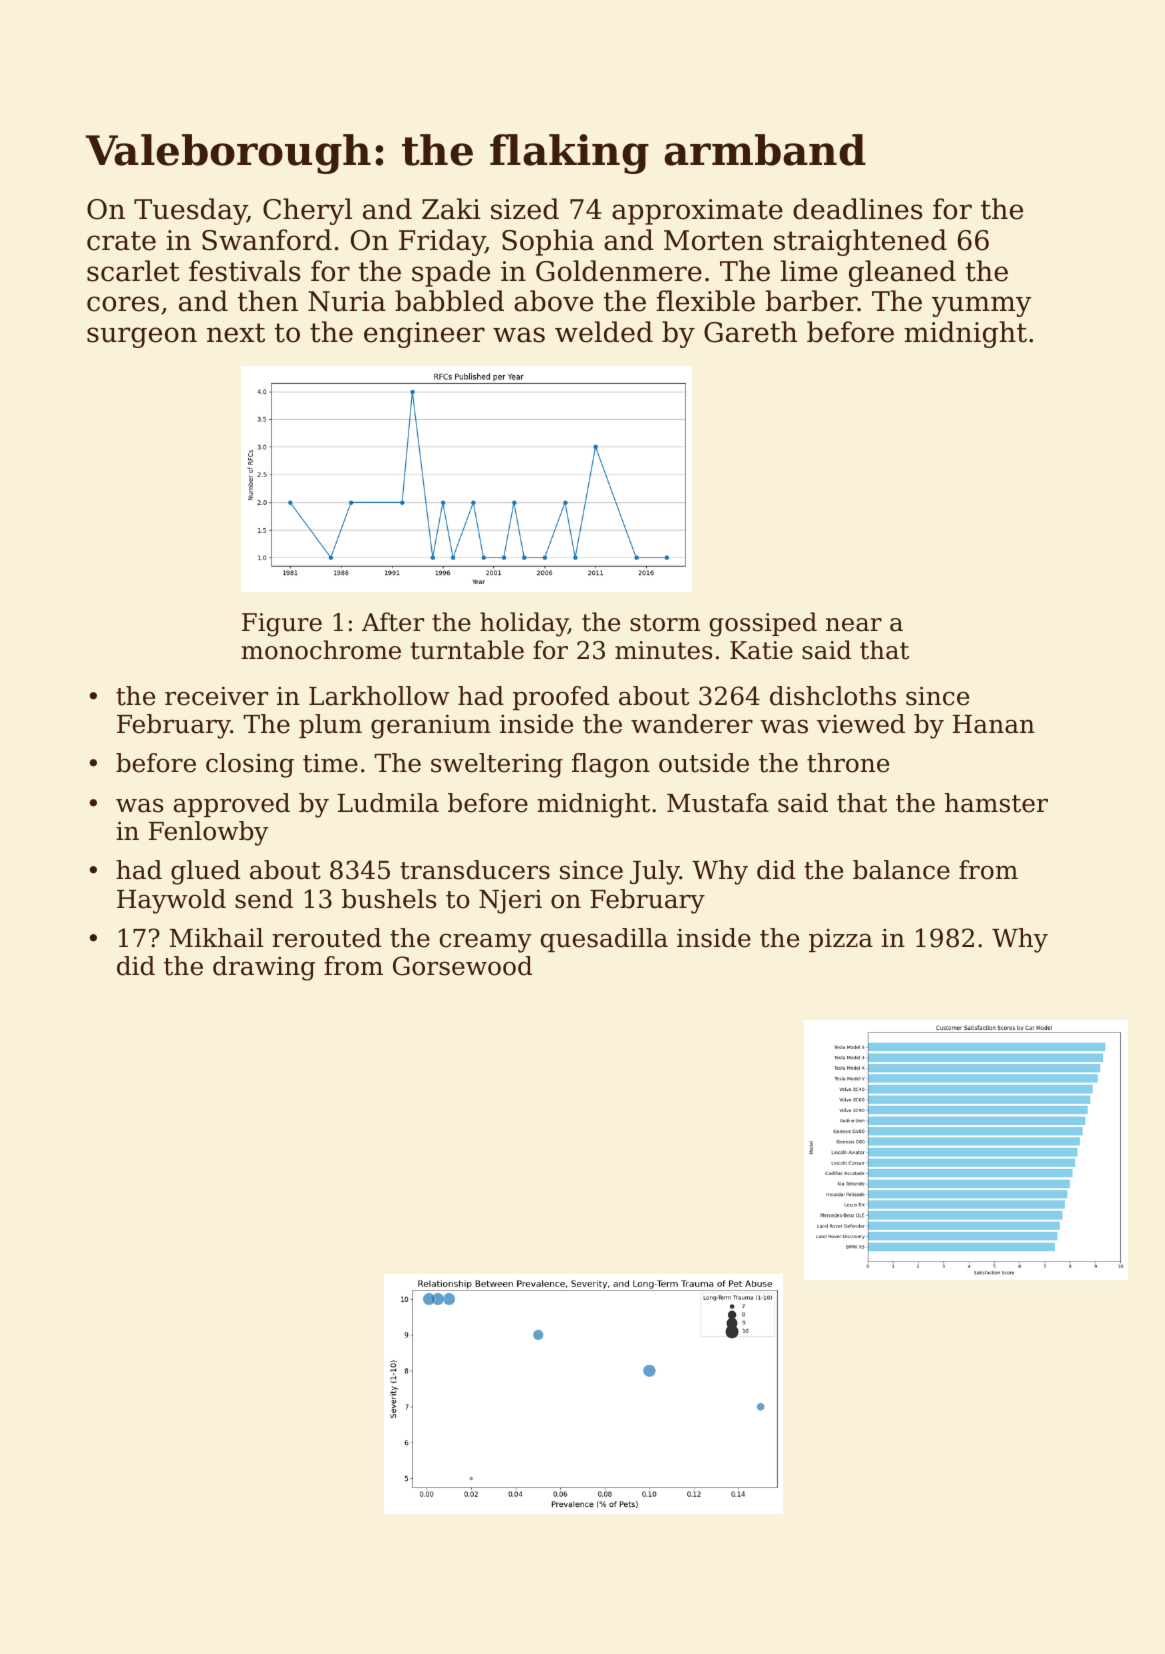  Describe the element at coordinates (216, 696) in the page. I see `receiver` at that location.
